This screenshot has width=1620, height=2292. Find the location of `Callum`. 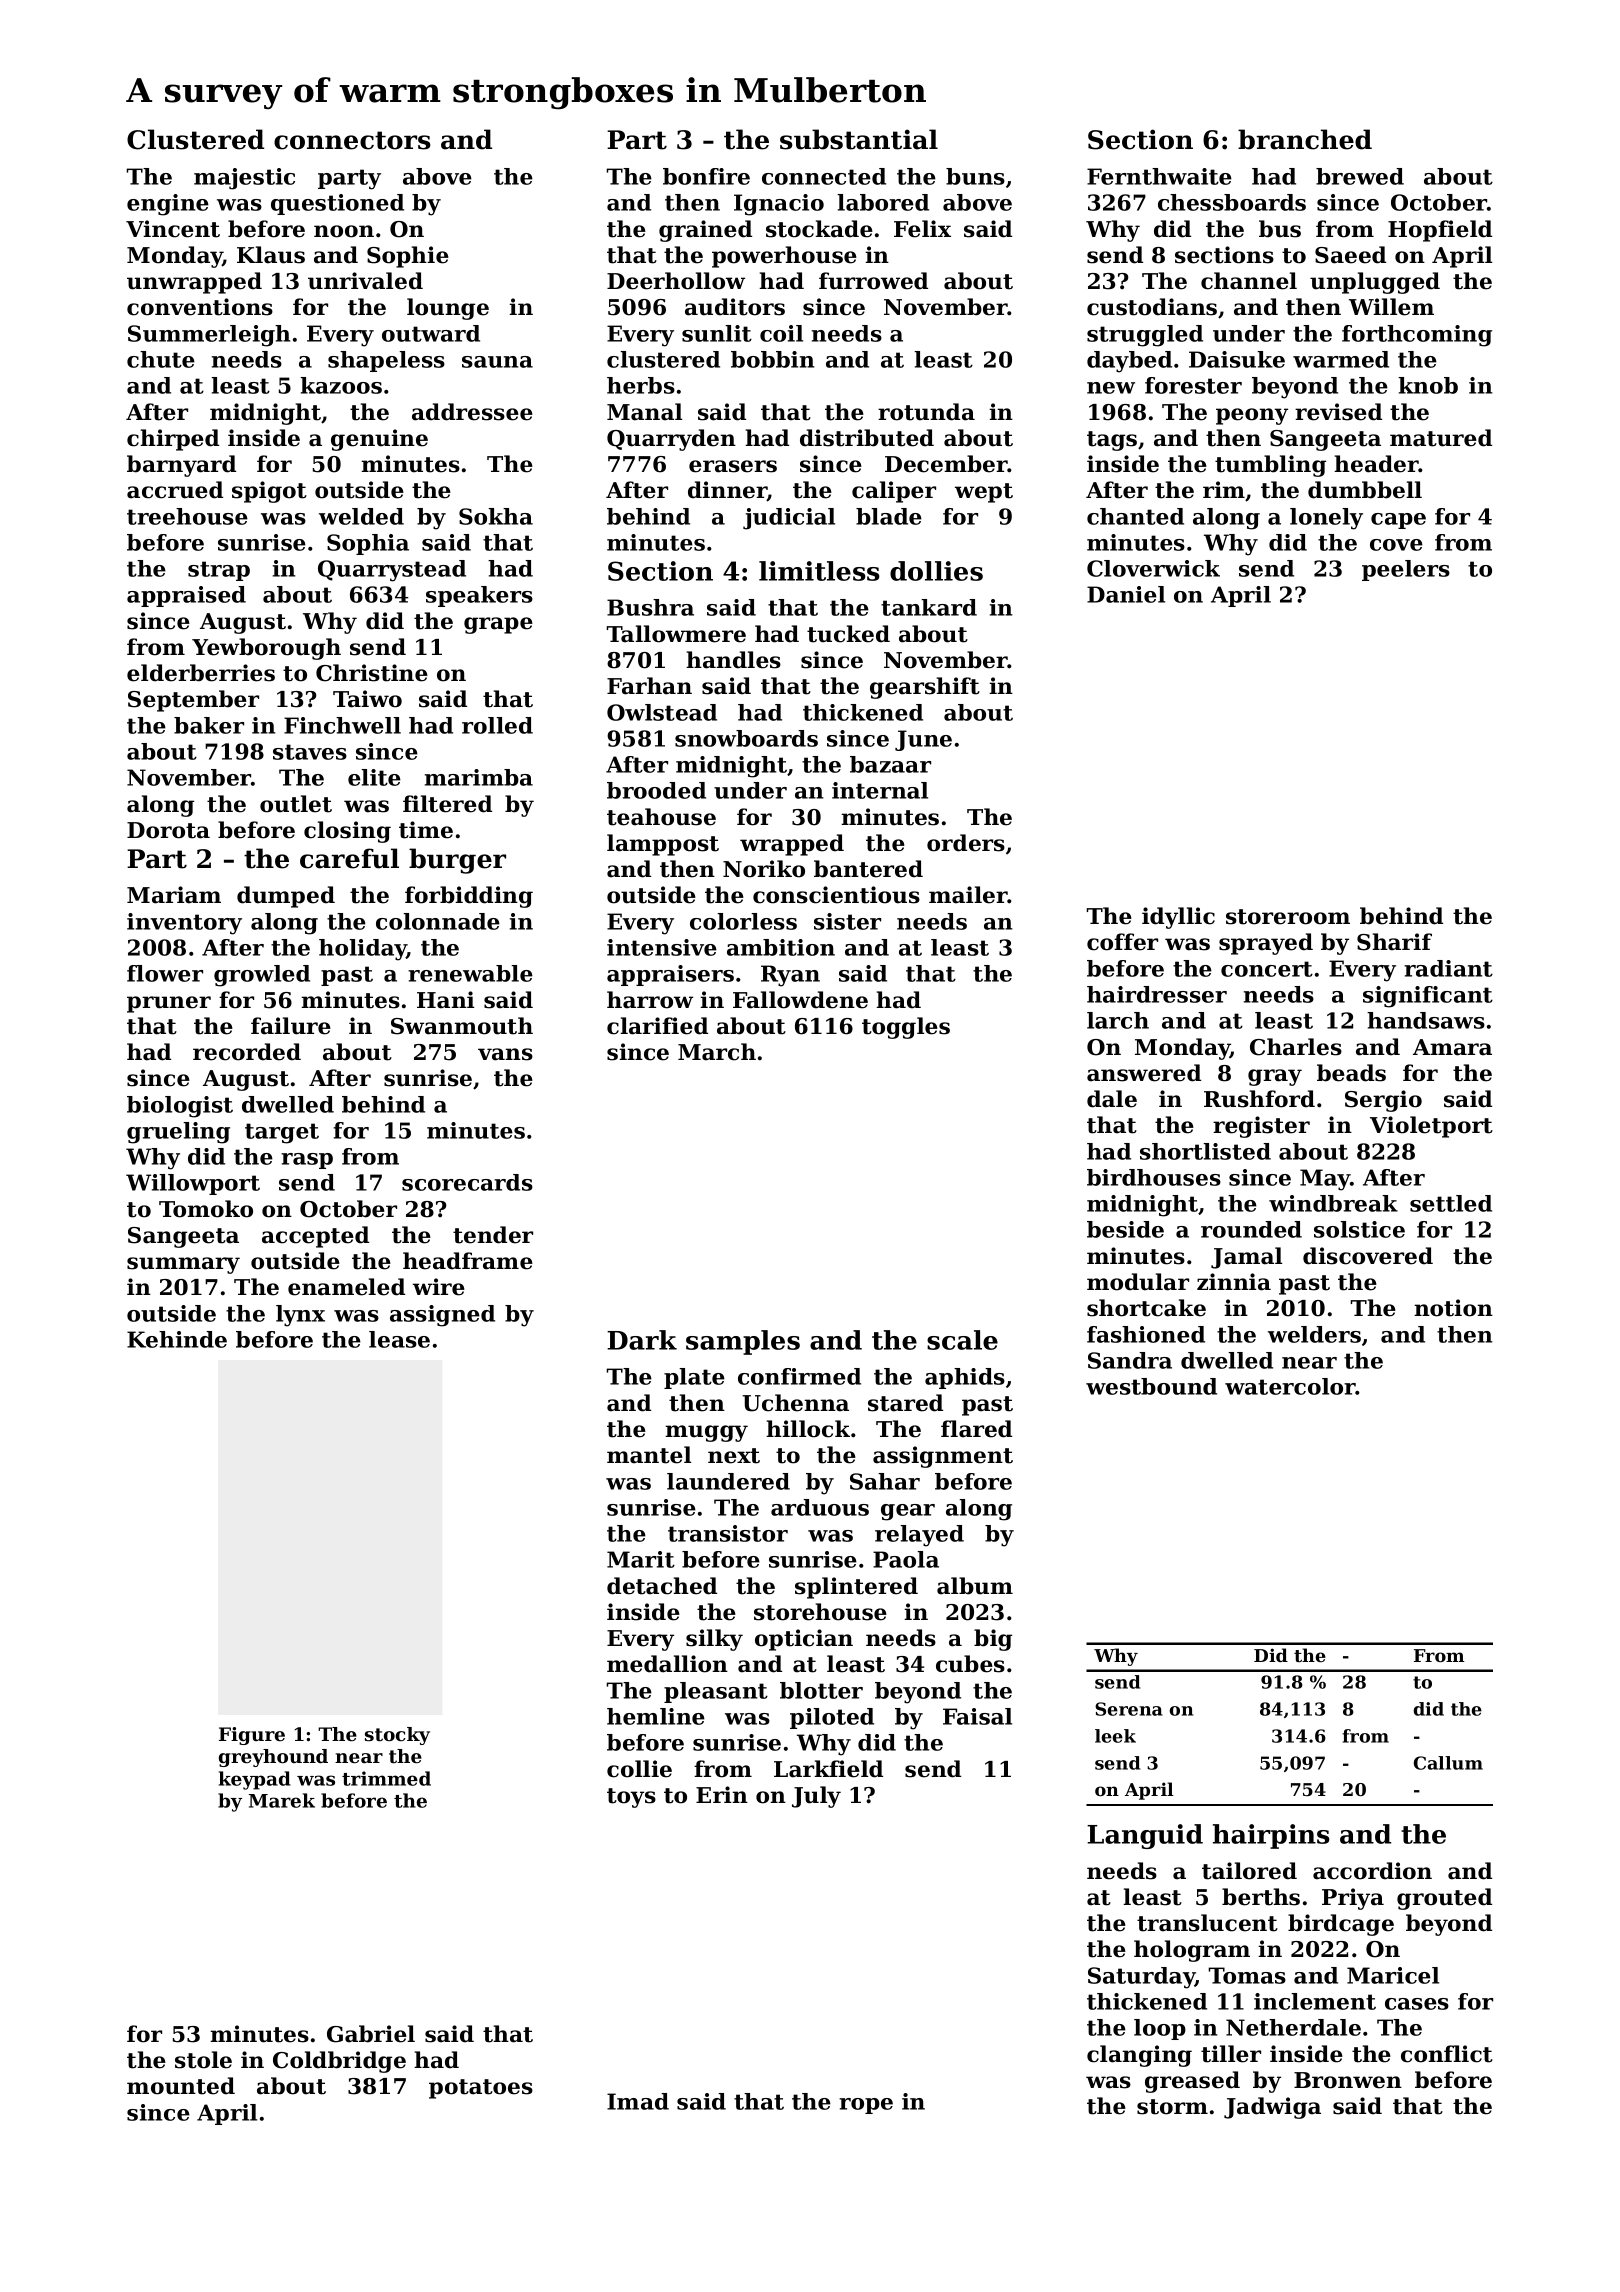

Callum is located at coordinates (1448, 1763).
